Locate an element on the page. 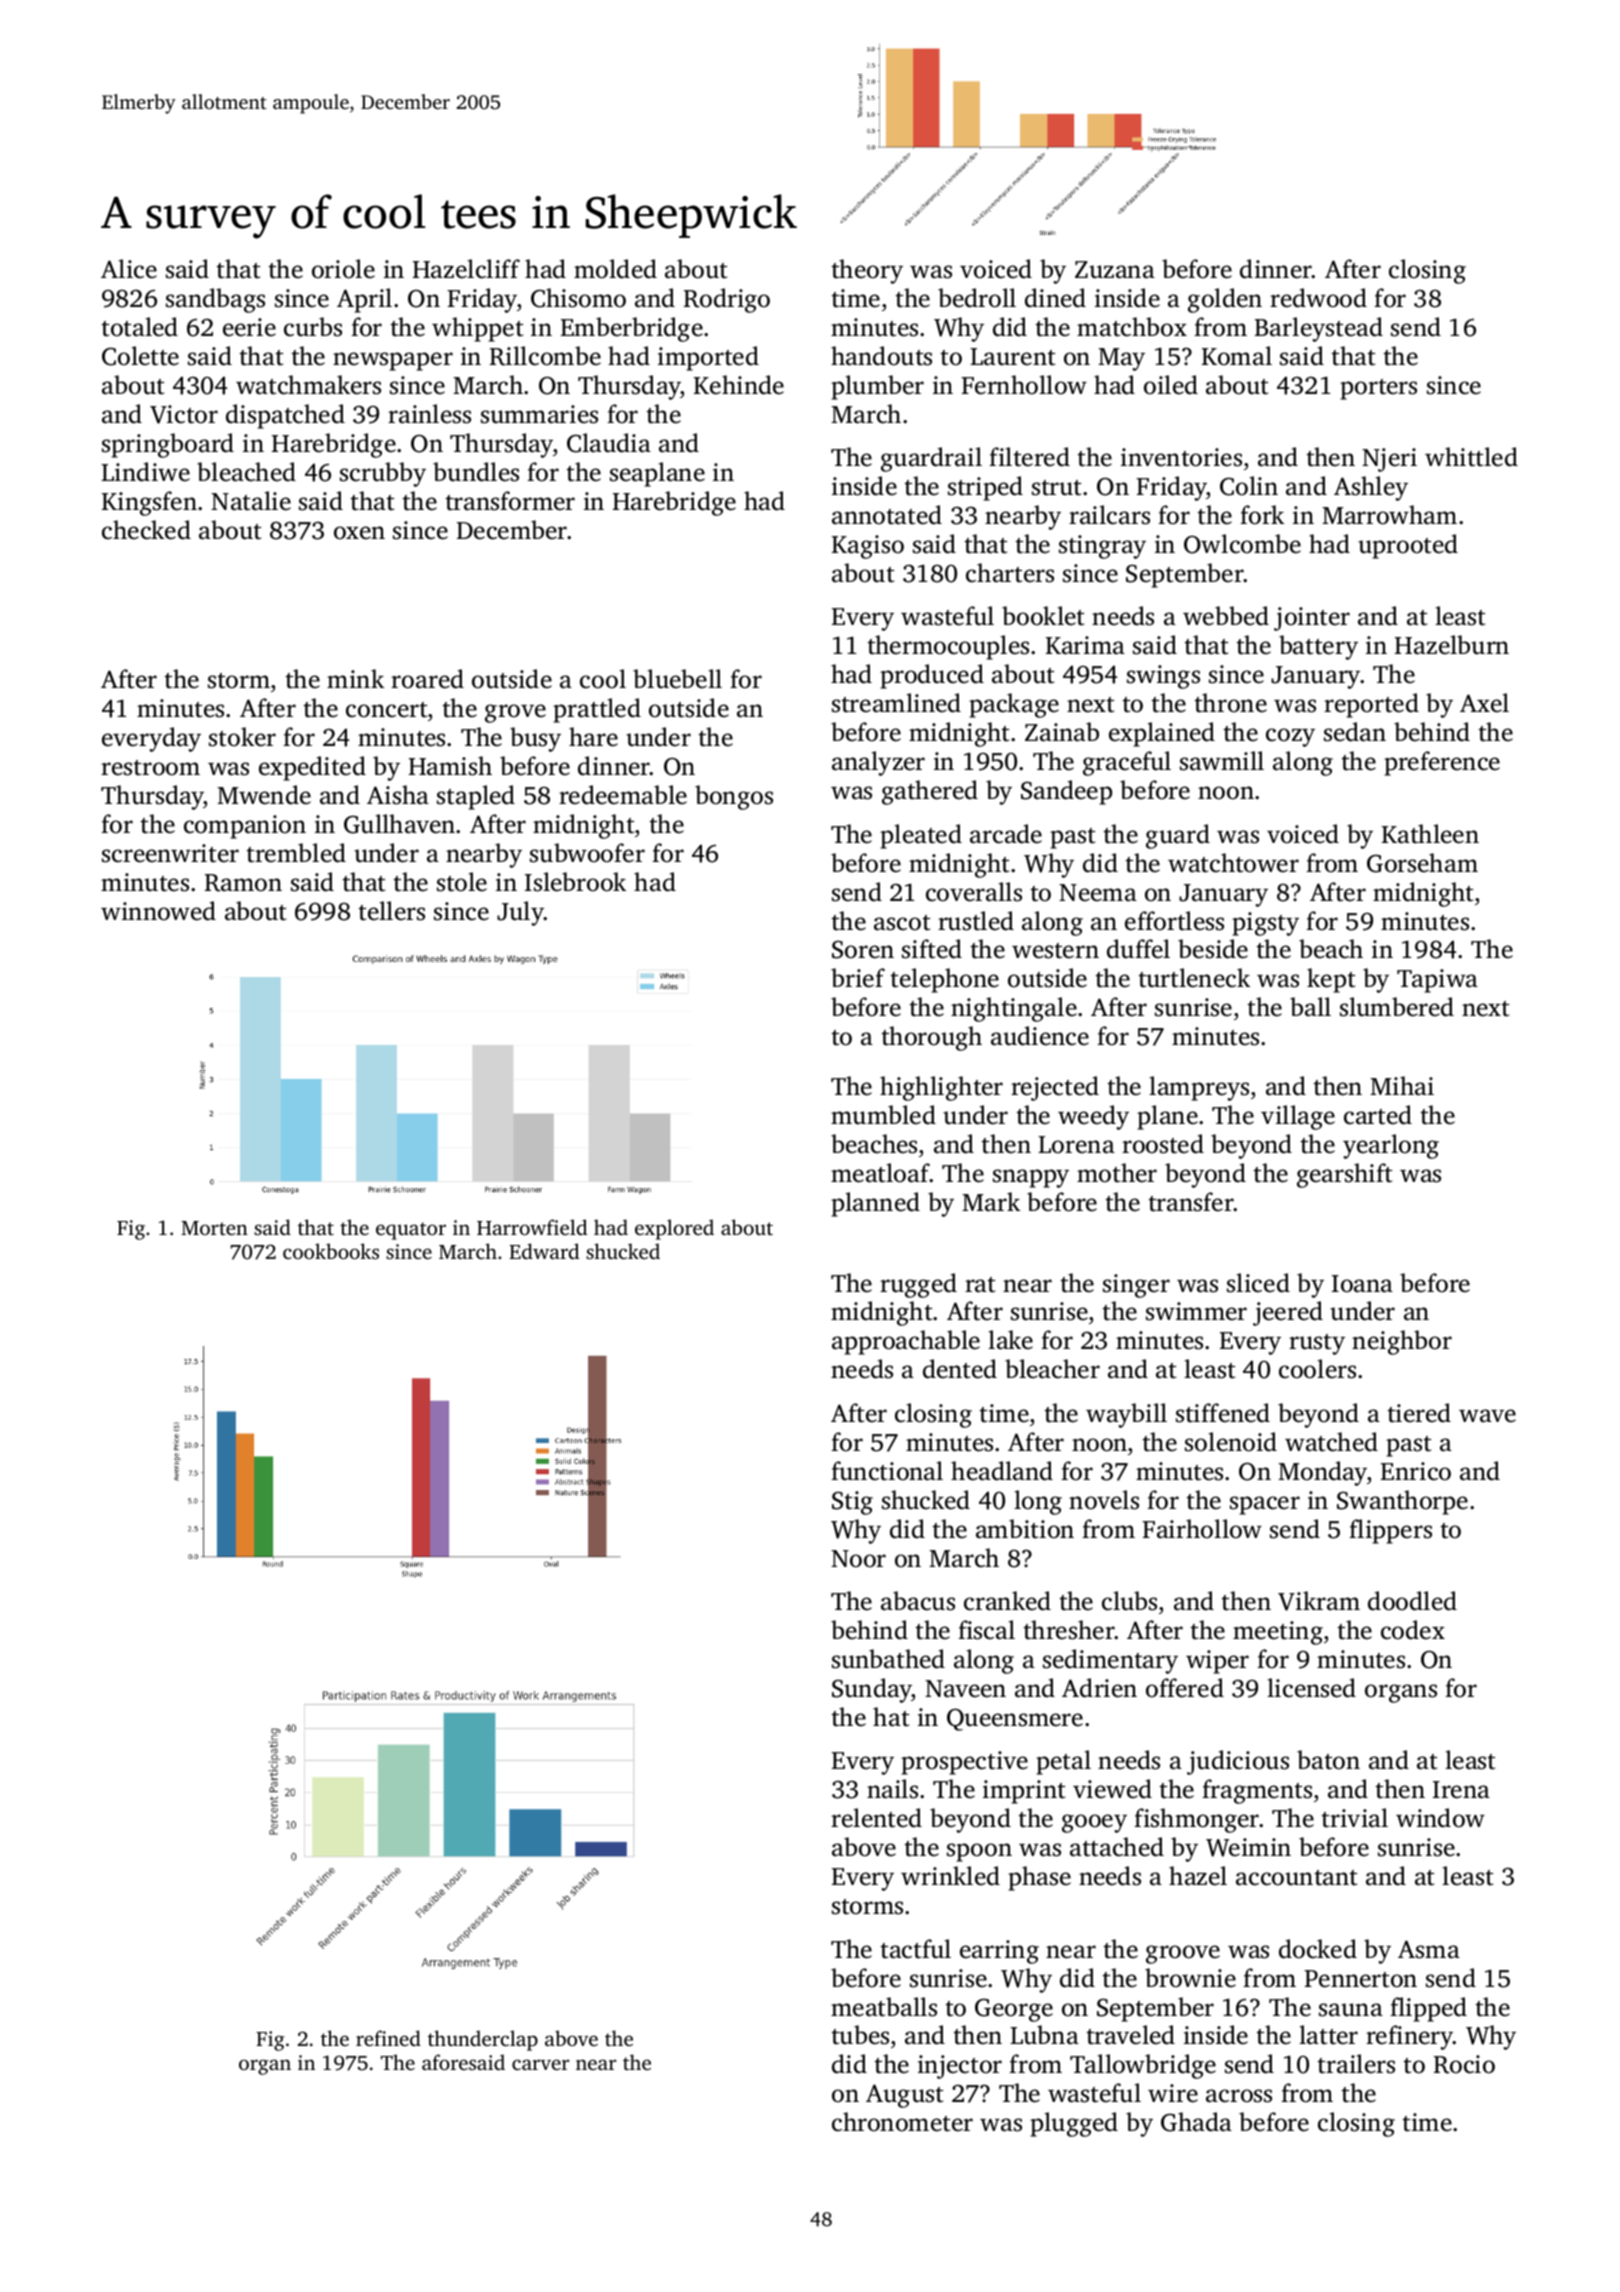 The image size is (1620, 2292). Edward is located at coordinates (544, 1251).
